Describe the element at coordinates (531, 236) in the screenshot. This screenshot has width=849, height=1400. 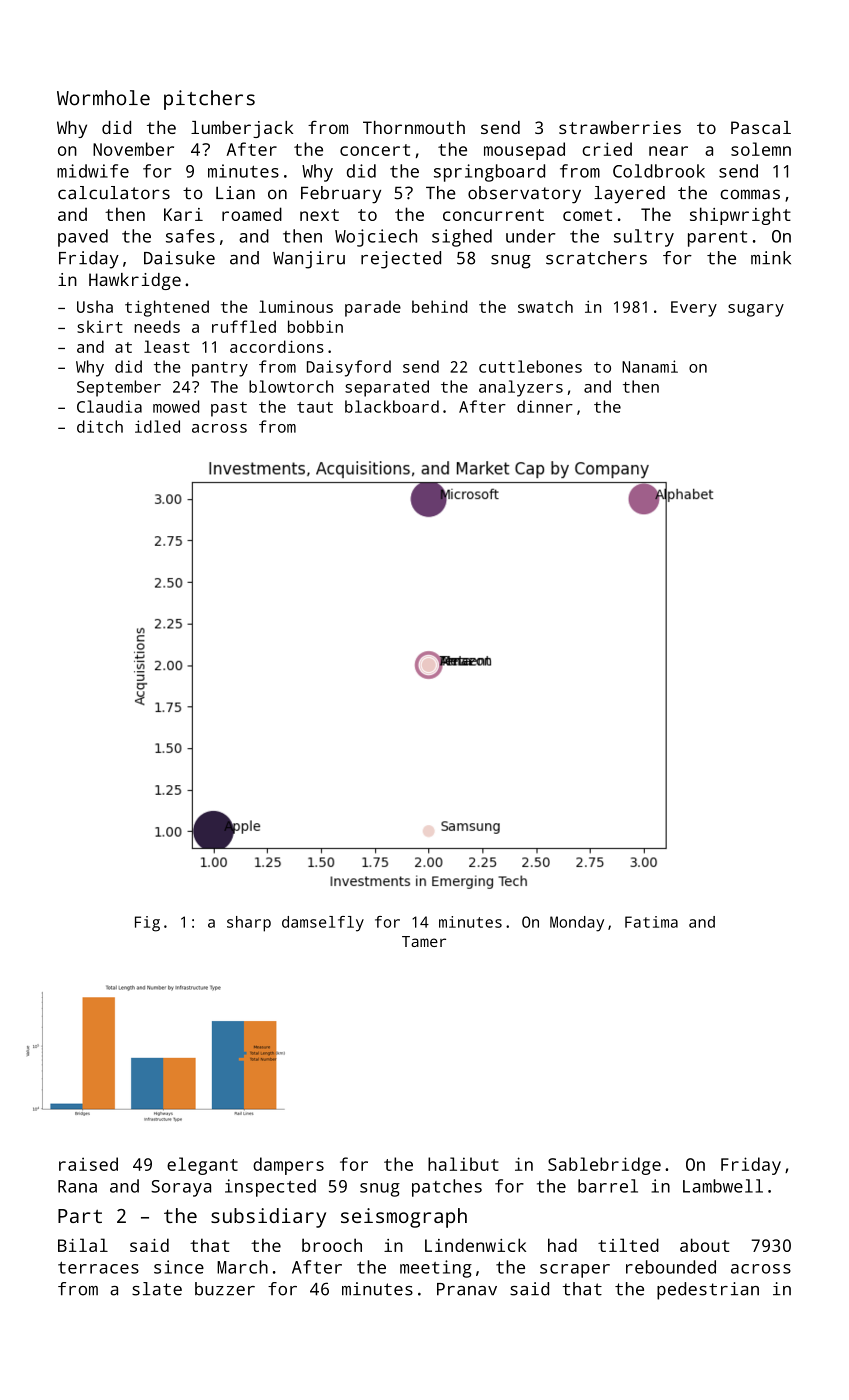
I see `under` at that location.
